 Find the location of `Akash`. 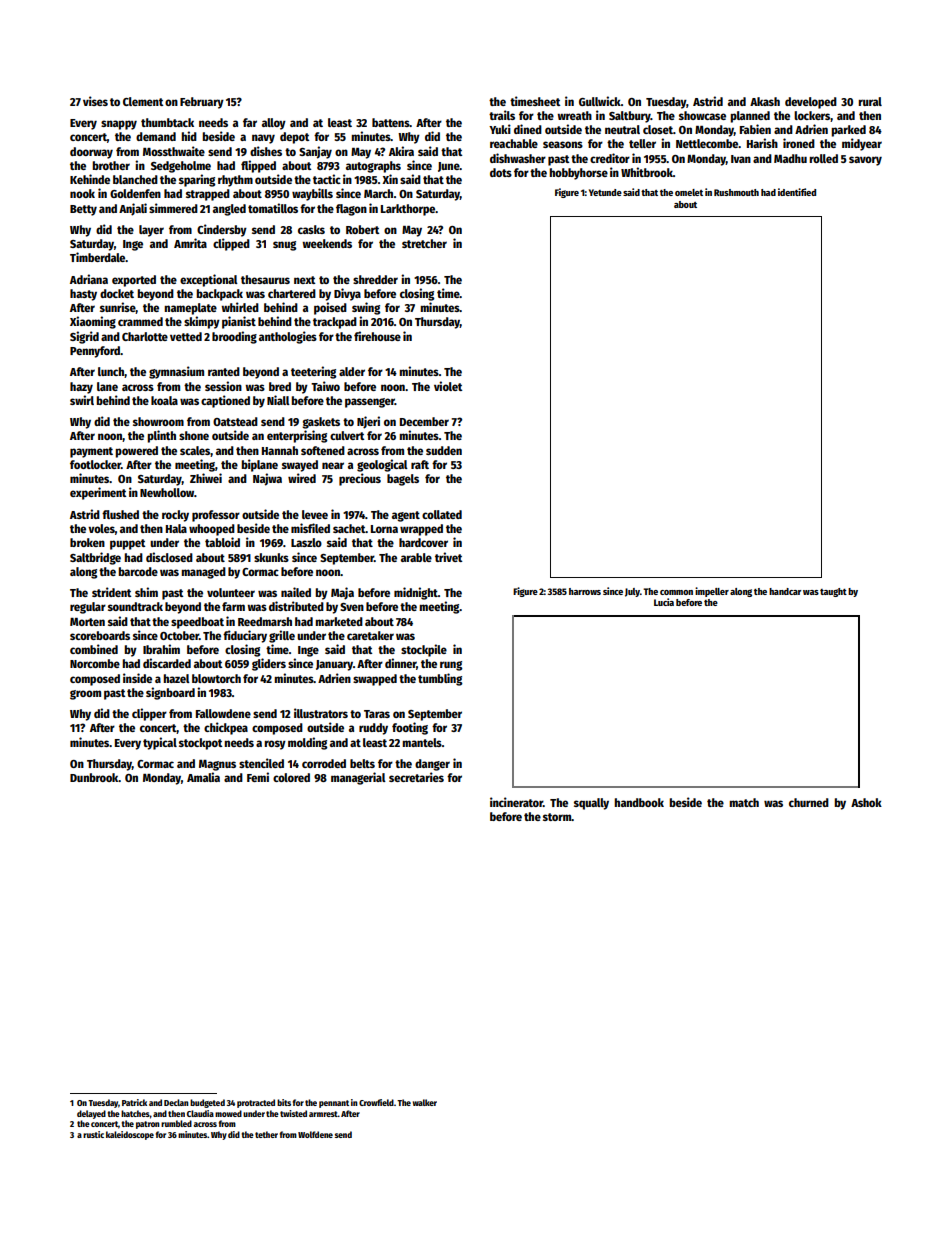

Akash is located at coordinates (765, 101).
